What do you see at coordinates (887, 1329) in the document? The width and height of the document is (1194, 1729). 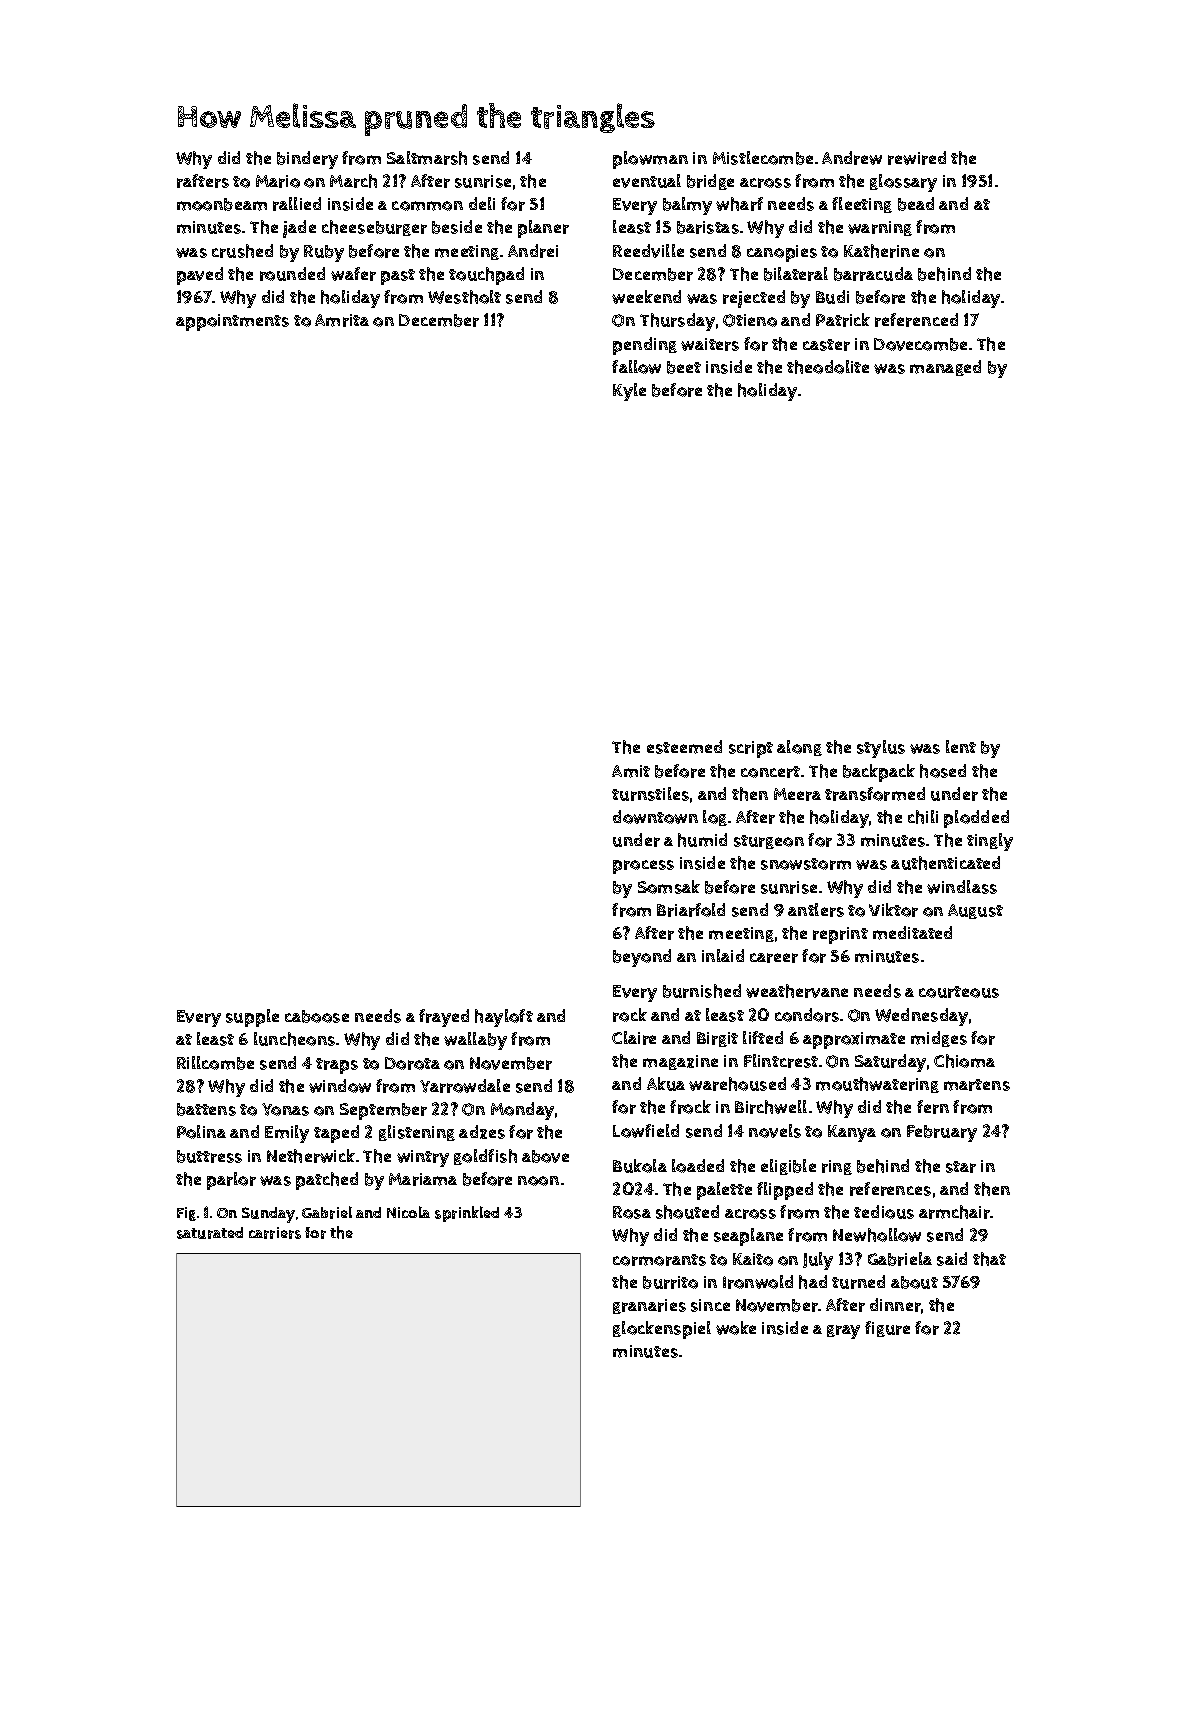 I see `figure` at bounding box center [887, 1329].
